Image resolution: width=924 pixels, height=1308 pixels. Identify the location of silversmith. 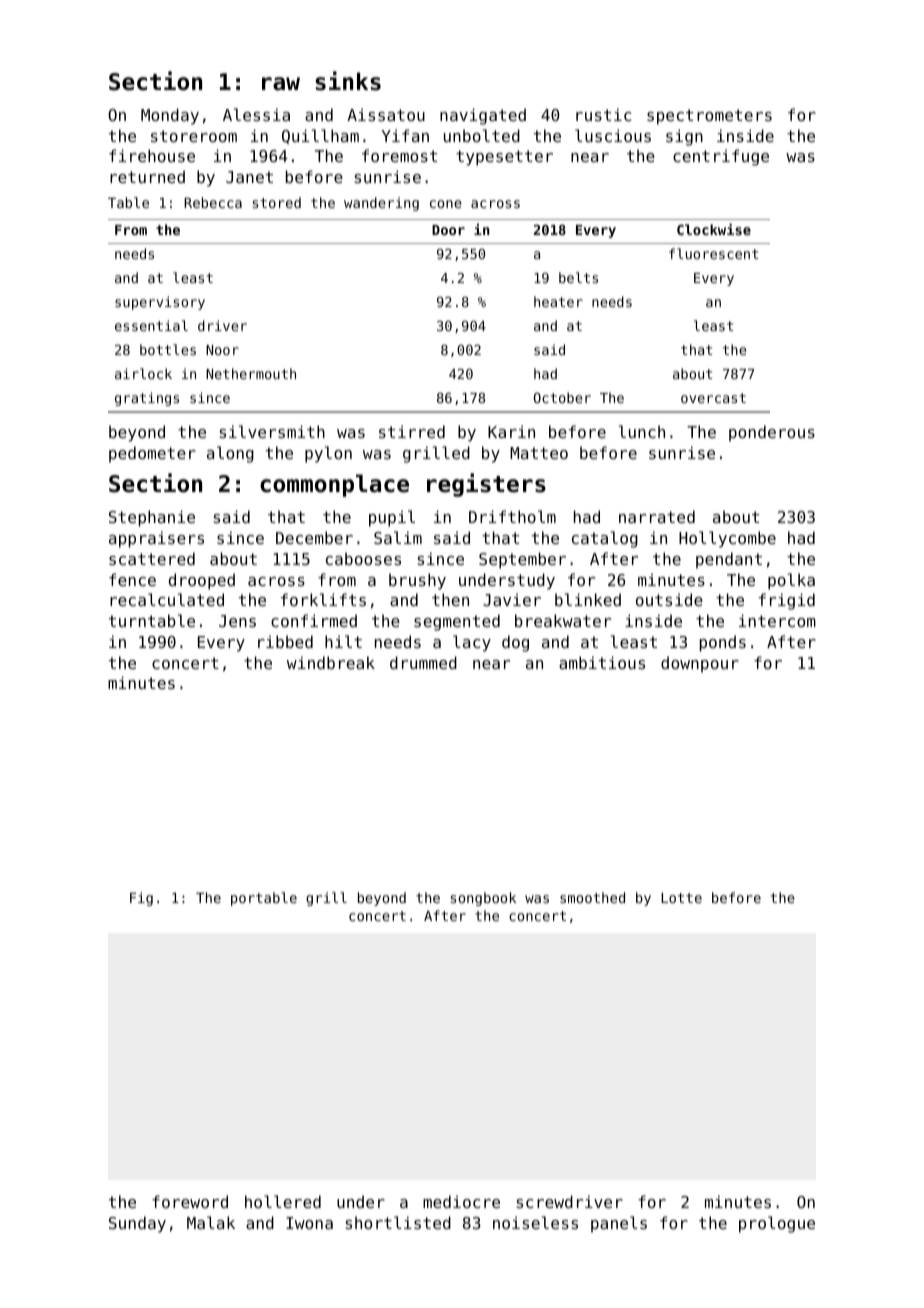
(272, 431).
